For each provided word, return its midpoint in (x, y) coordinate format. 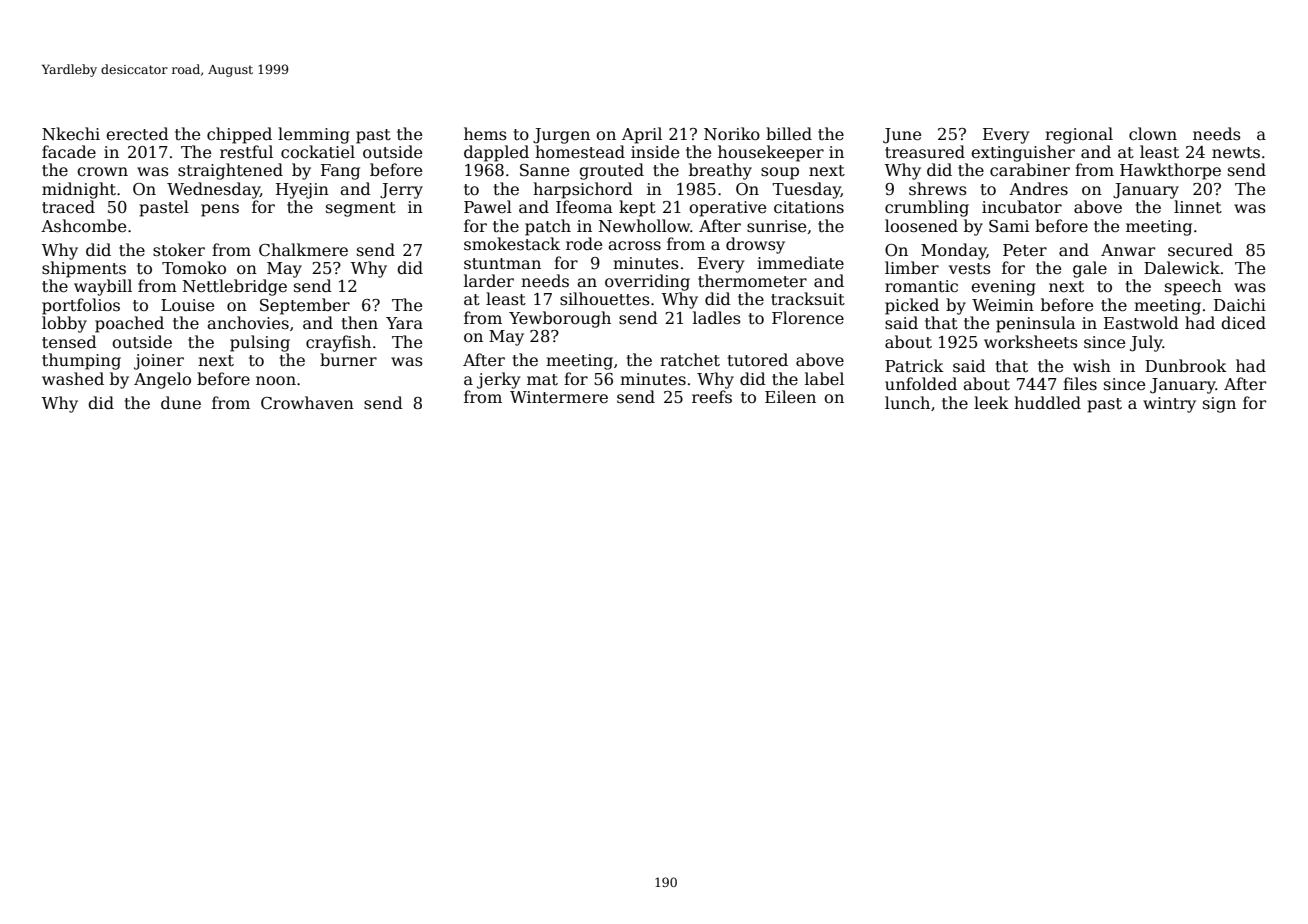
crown (102, 171)
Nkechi (71, 133)
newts (1236, 153)
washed (73, 379)
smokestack (512, 244)
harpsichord (583, 190)
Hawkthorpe (1170, 171)
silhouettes (605, 299)
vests (970, 268)
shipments (84, 269)
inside (655, 152)
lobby (64, 324)
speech (1193, 287)
